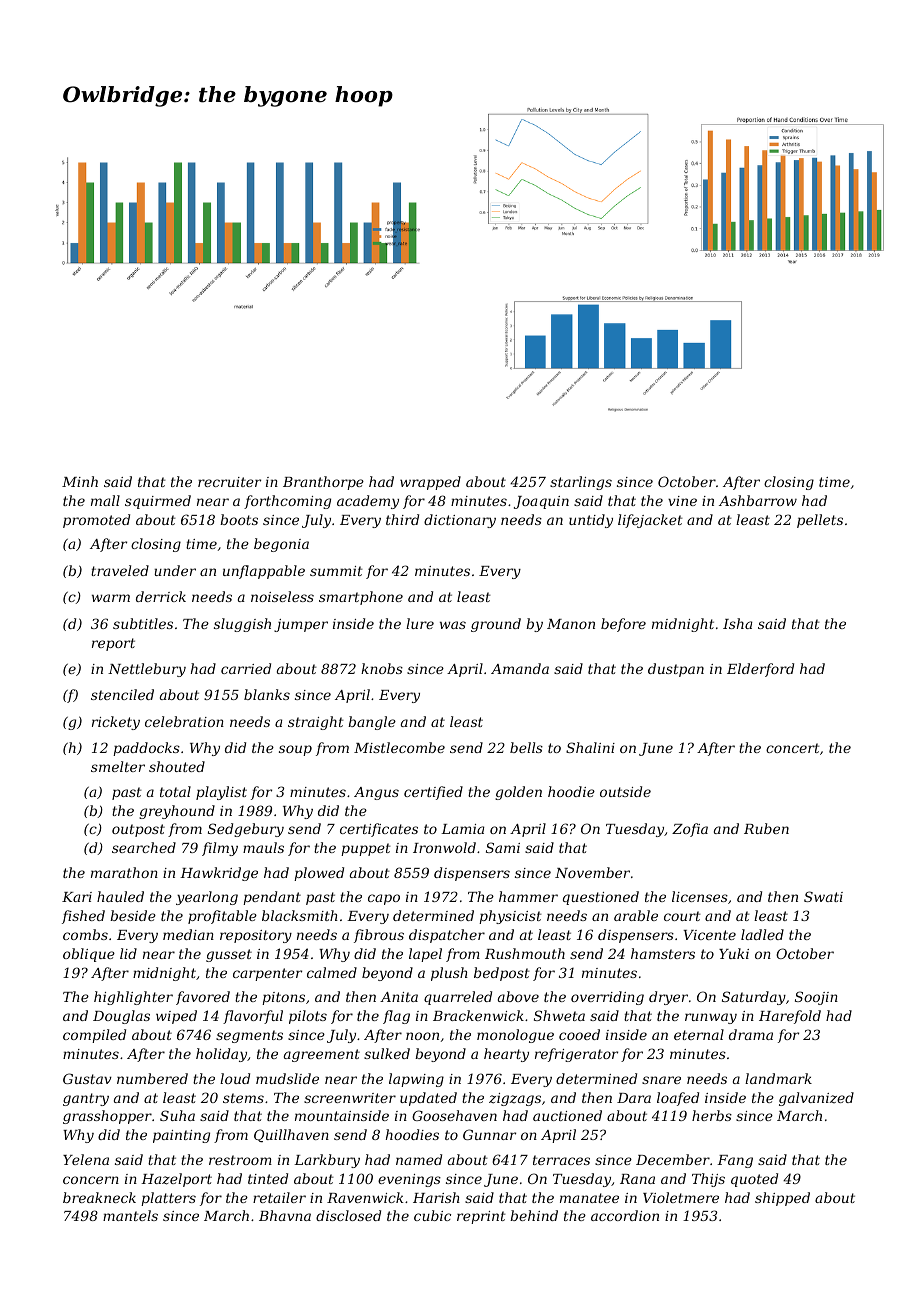 This screenshot has height=1308, width=924. What do you see at coordinates (350, 1098) in the screenshot?
I see `screenwriter` at bounding box center [350, 1098].
